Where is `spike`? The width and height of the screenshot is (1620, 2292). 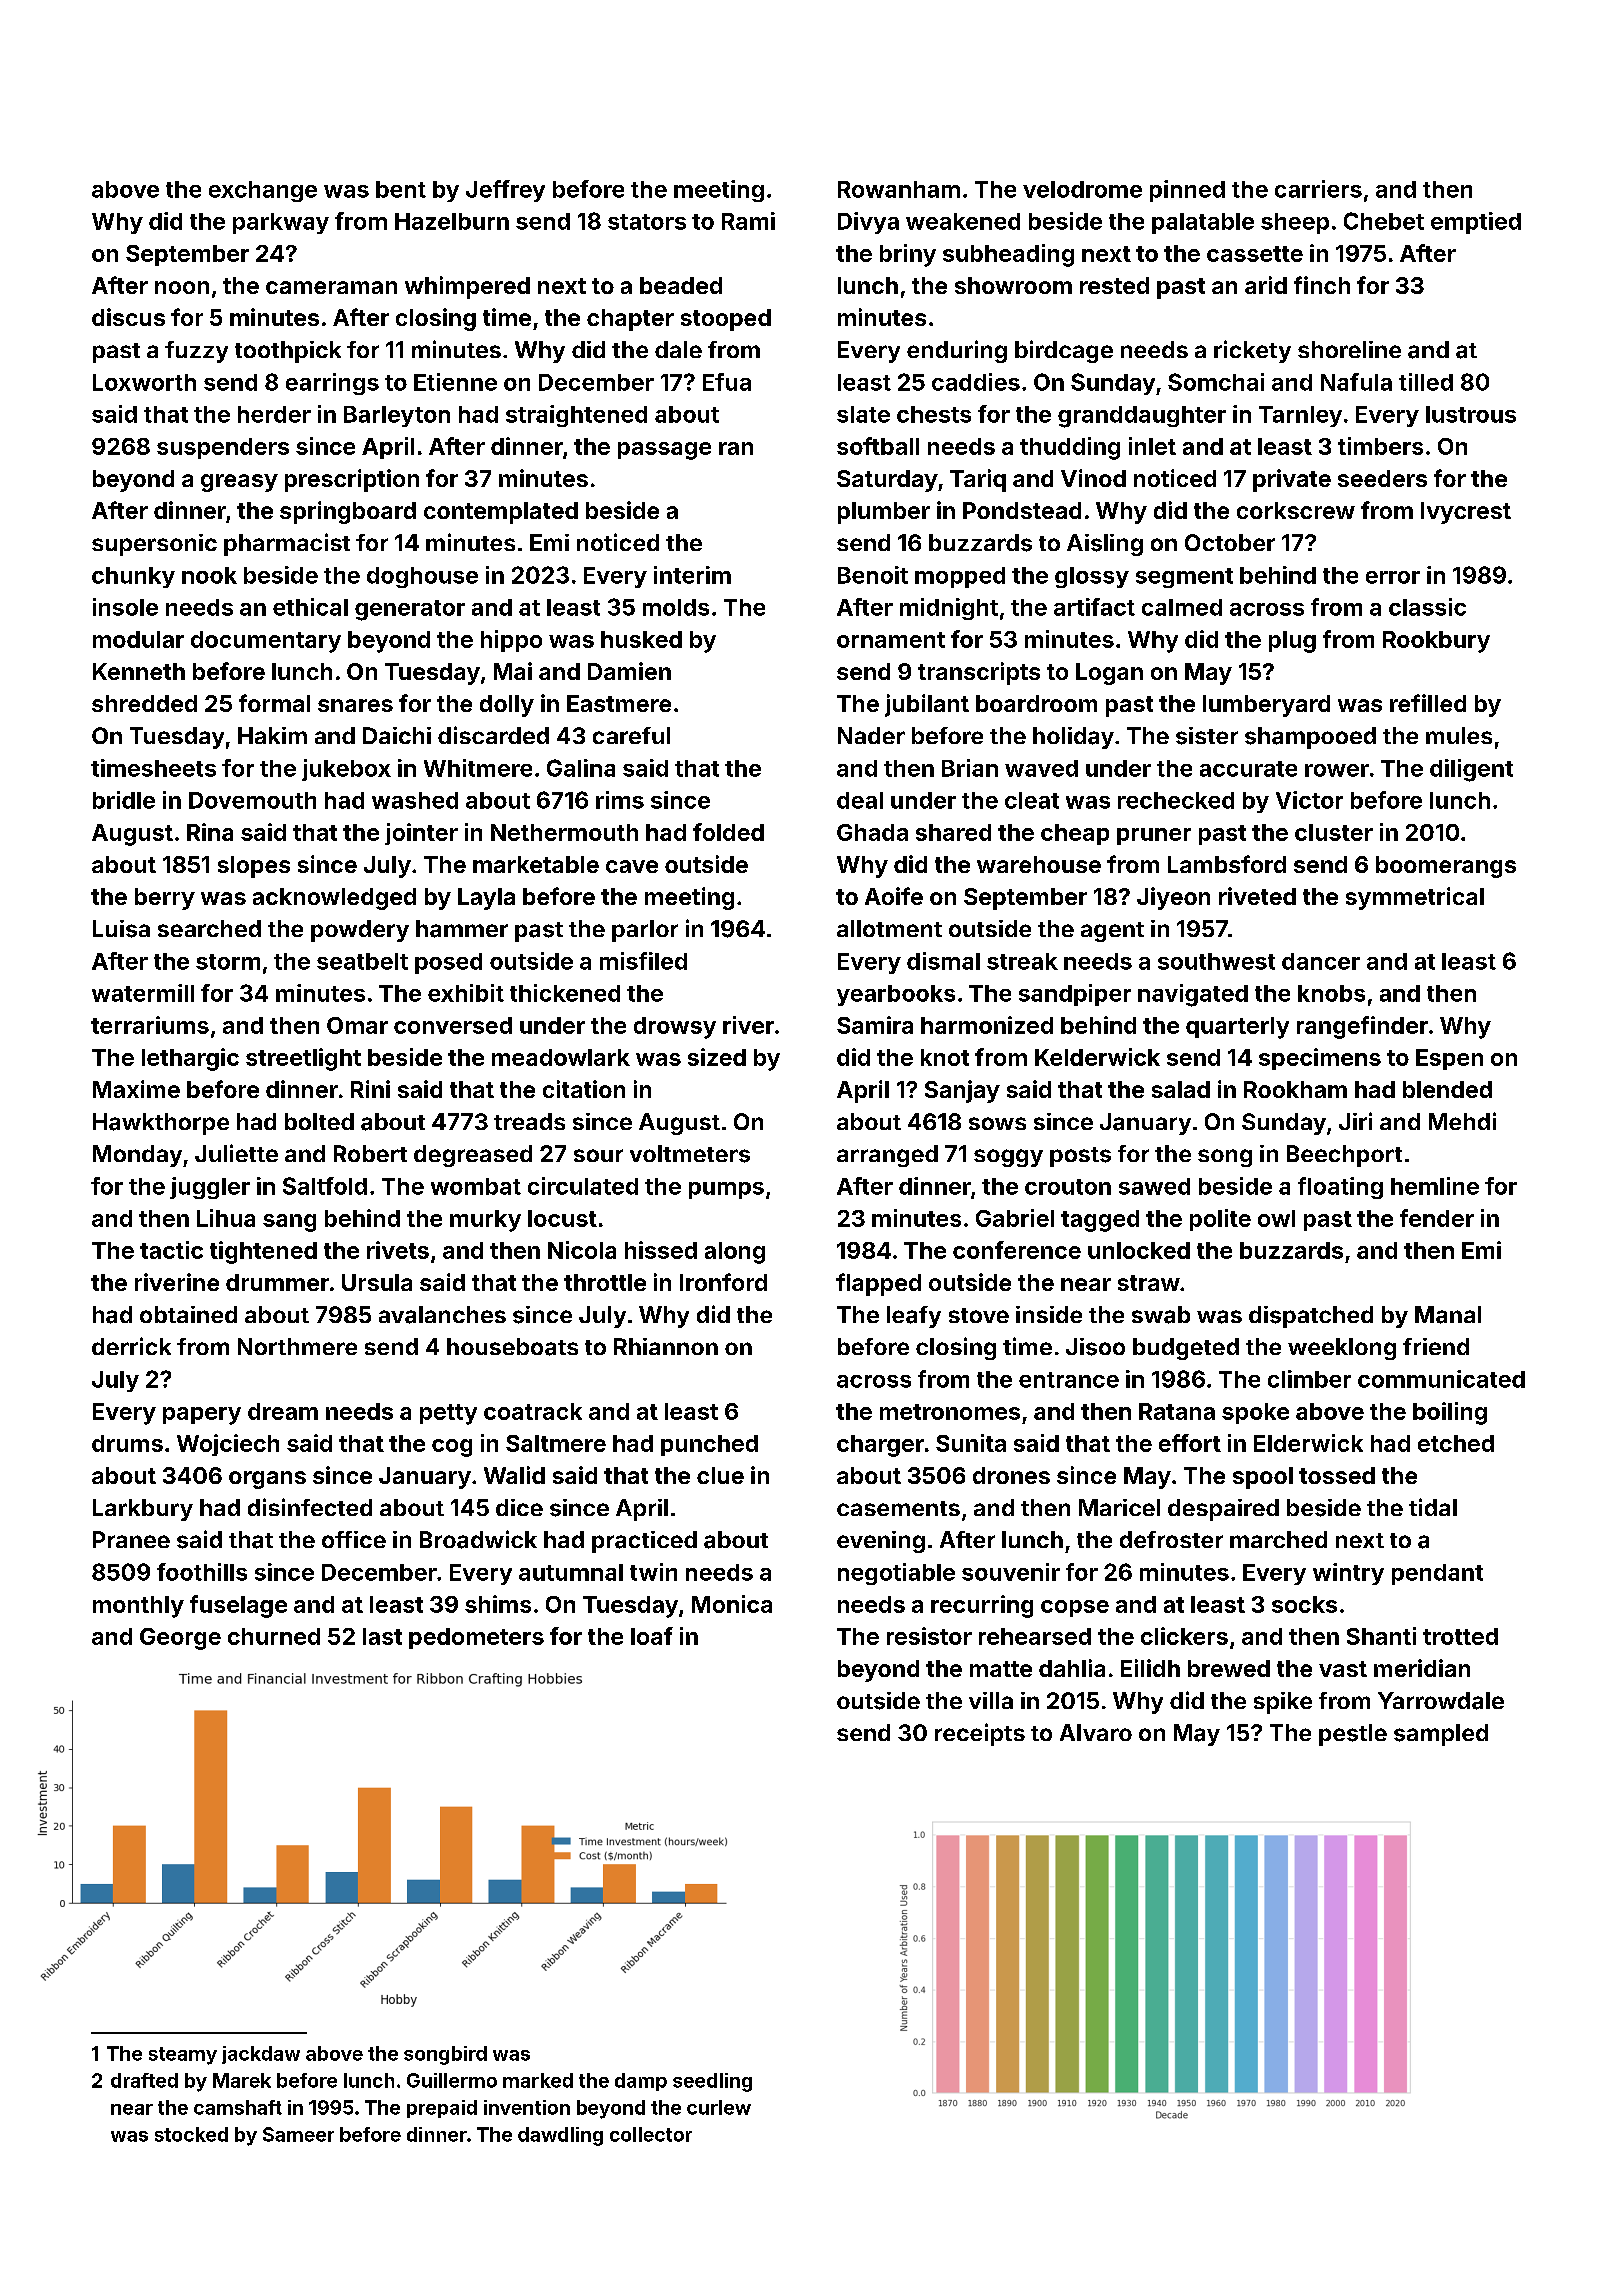
spike is located at coordinates (1283, 1703).
